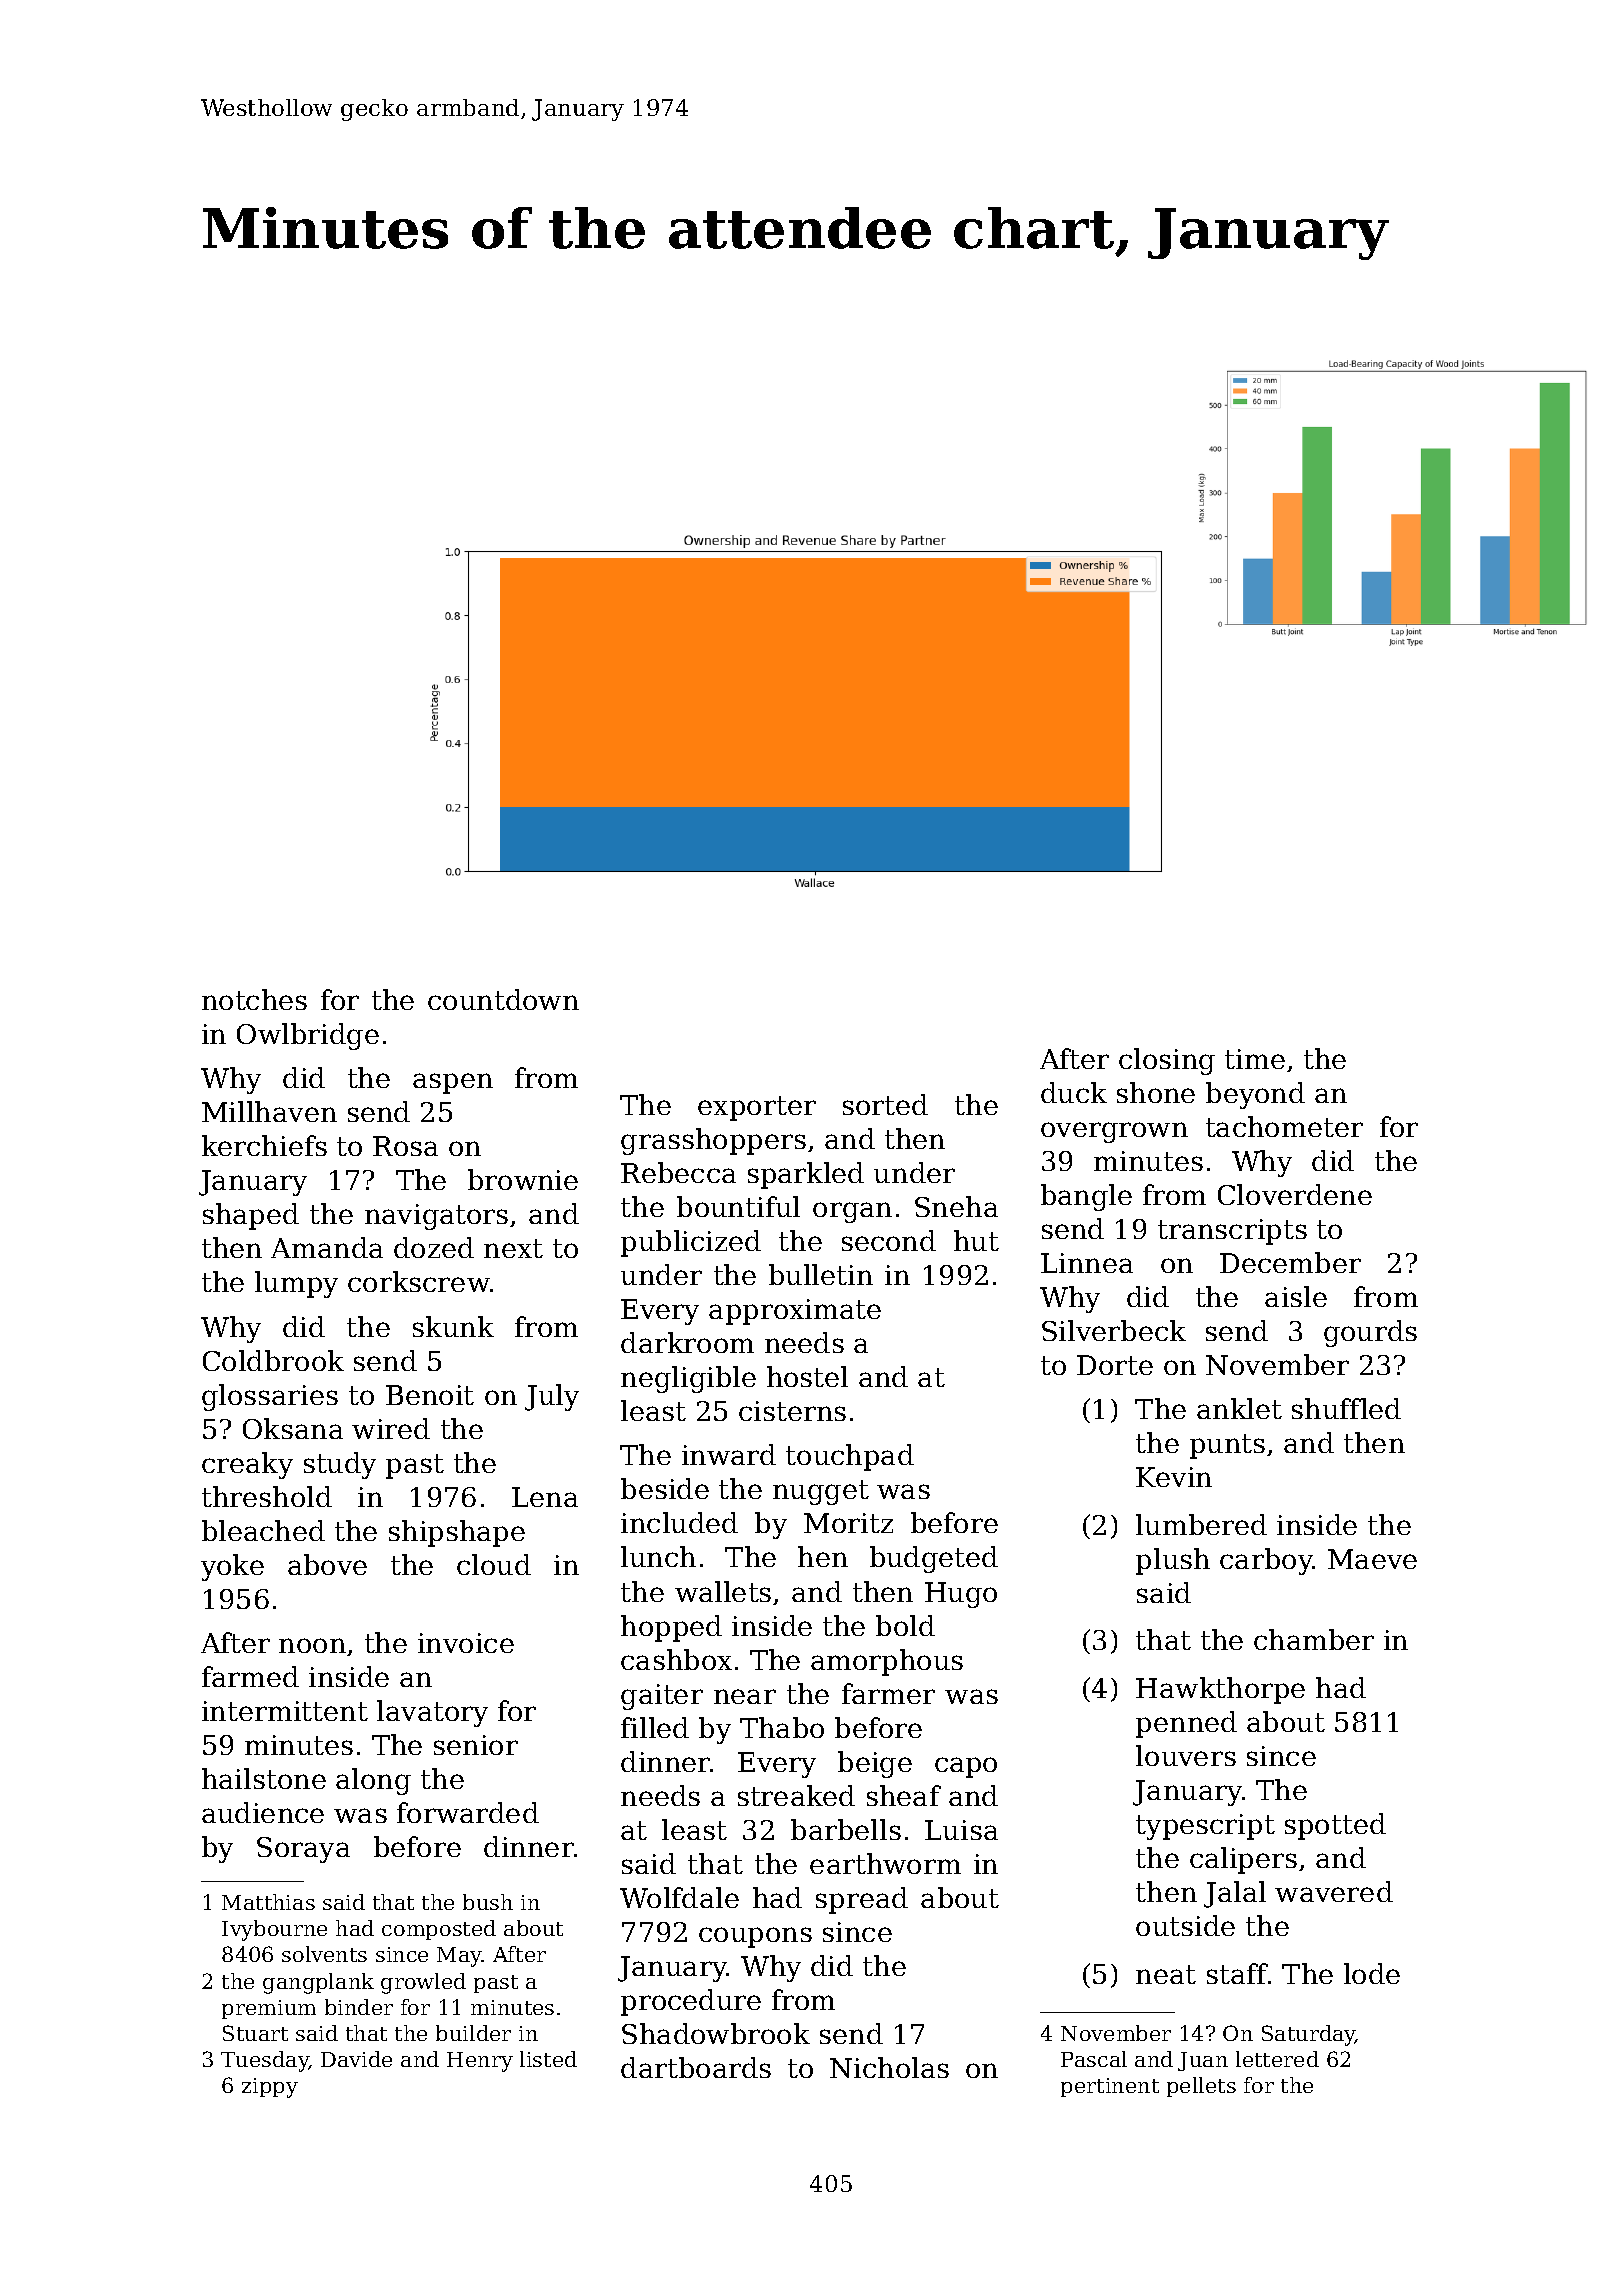 This screenshot has height=2292, width=1620. Describe the element at coordinates (885, 1104) in the screenshot. I see `sorted` at that location.
